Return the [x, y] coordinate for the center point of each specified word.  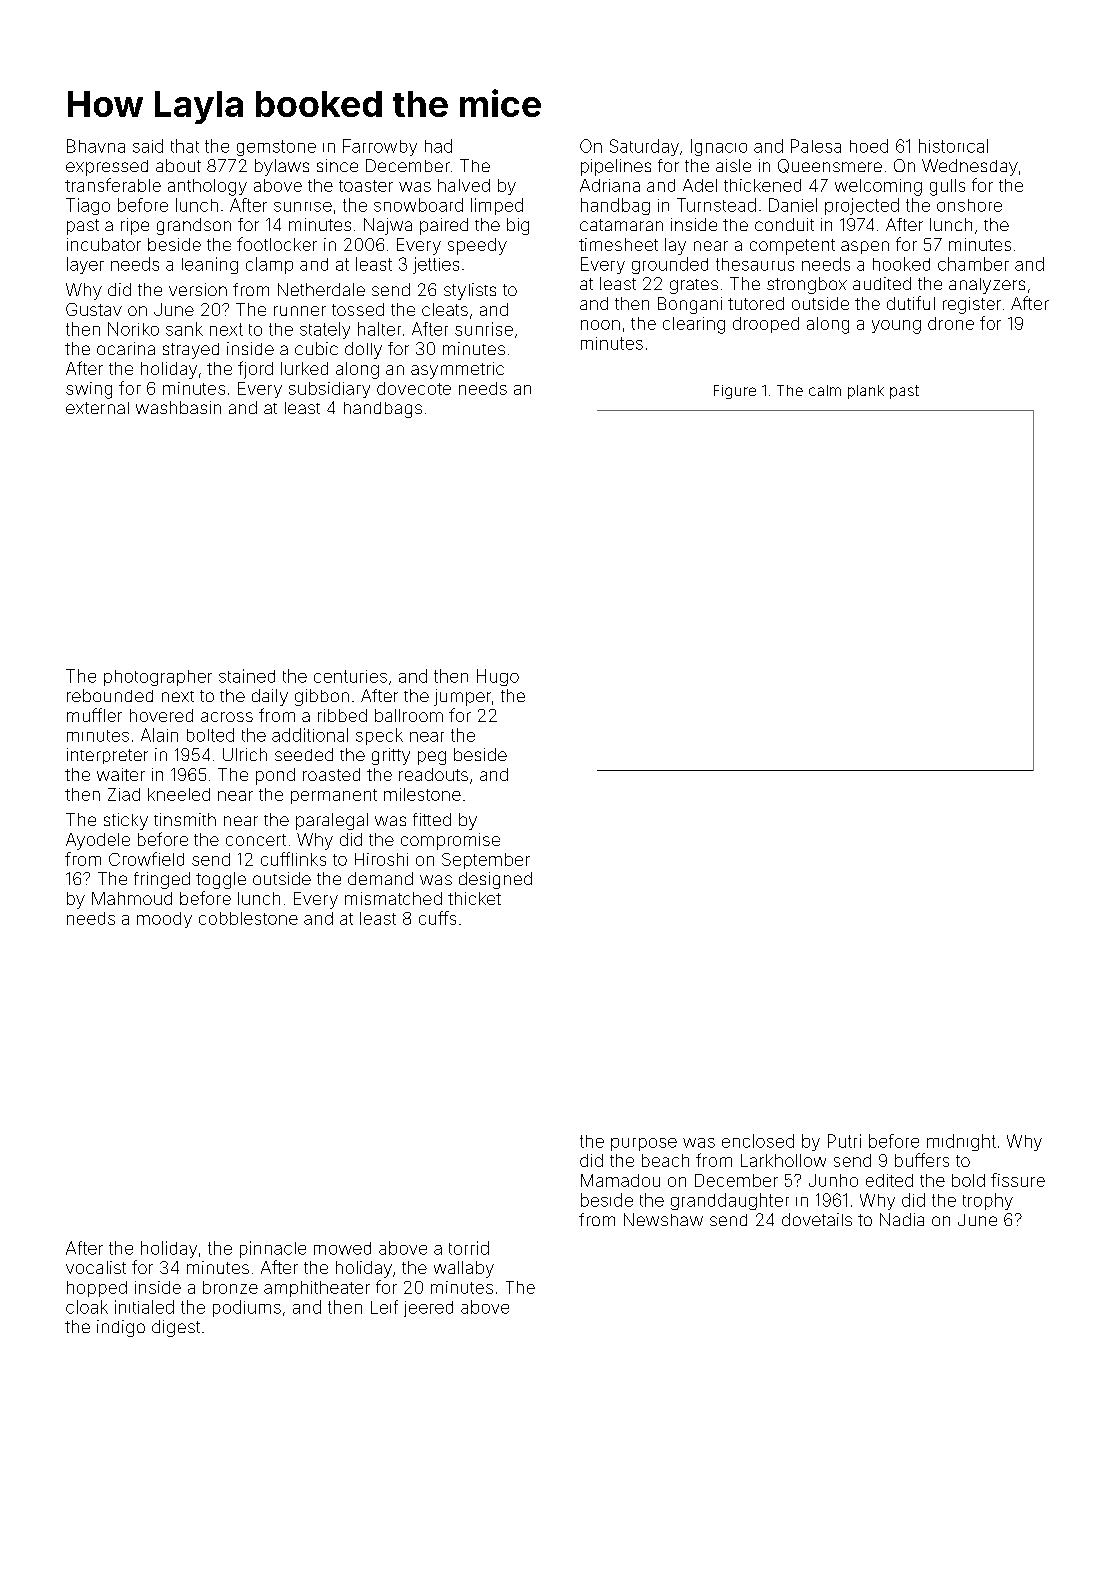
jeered [428, 1309]
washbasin [178, 407]
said [148, 146]
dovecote [414, 388]
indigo [121, 1328]
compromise [450, 841]
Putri [844, 1141]
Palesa [816, 146]
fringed [162, 880]
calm [825, 390]
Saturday [644, 147]
